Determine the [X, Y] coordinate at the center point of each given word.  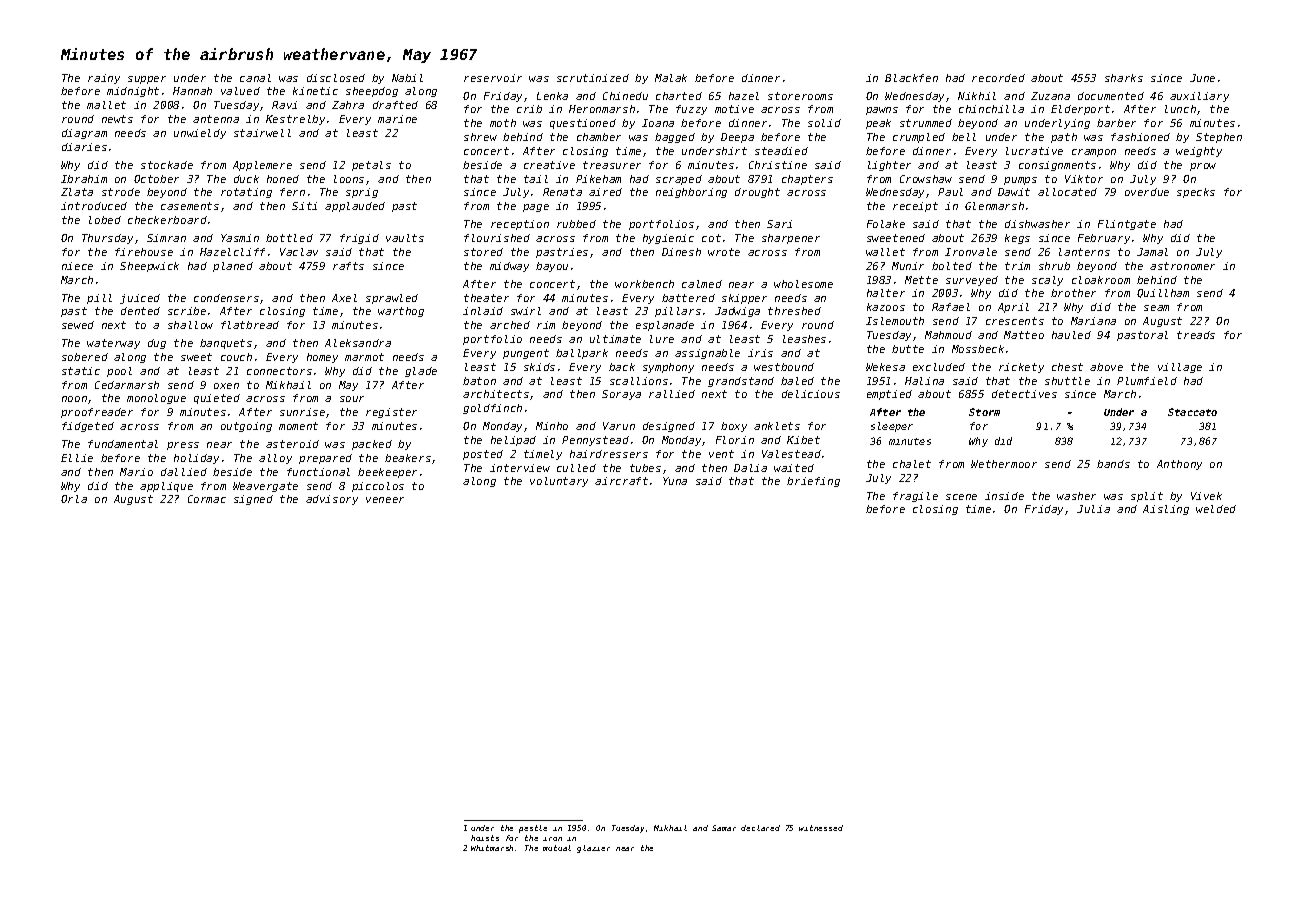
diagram [84, 134]
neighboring [691, 193]
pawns [882, 111]
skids [539, 367]
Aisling [1166, 510]
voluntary [559, 482]
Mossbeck [978, 349]
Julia [1093, 509]
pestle [533, 829]
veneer [385, 500]
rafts [348, 266]
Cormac [207, 499]
